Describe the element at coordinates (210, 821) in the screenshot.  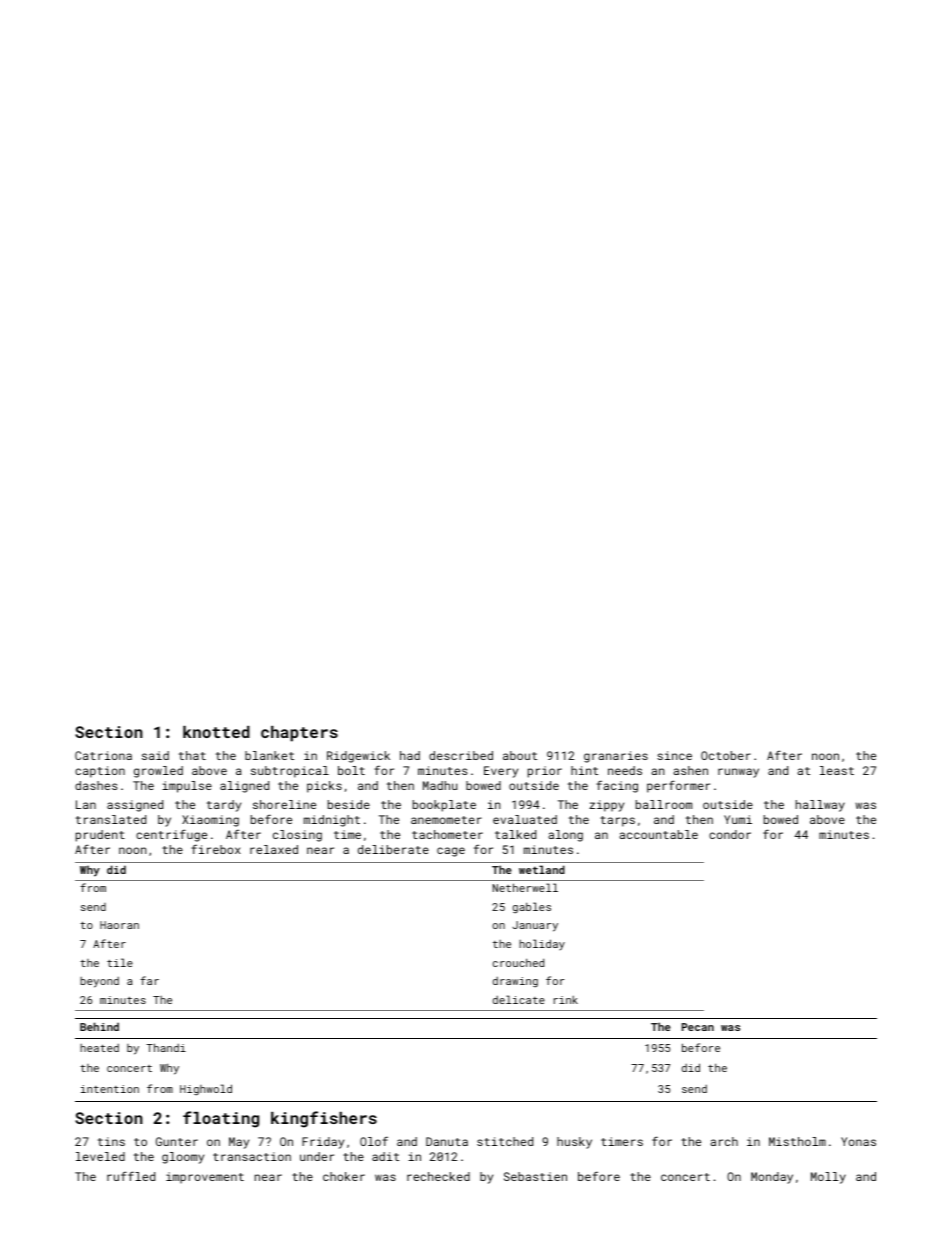
I see `Xiaoming` at that location.
